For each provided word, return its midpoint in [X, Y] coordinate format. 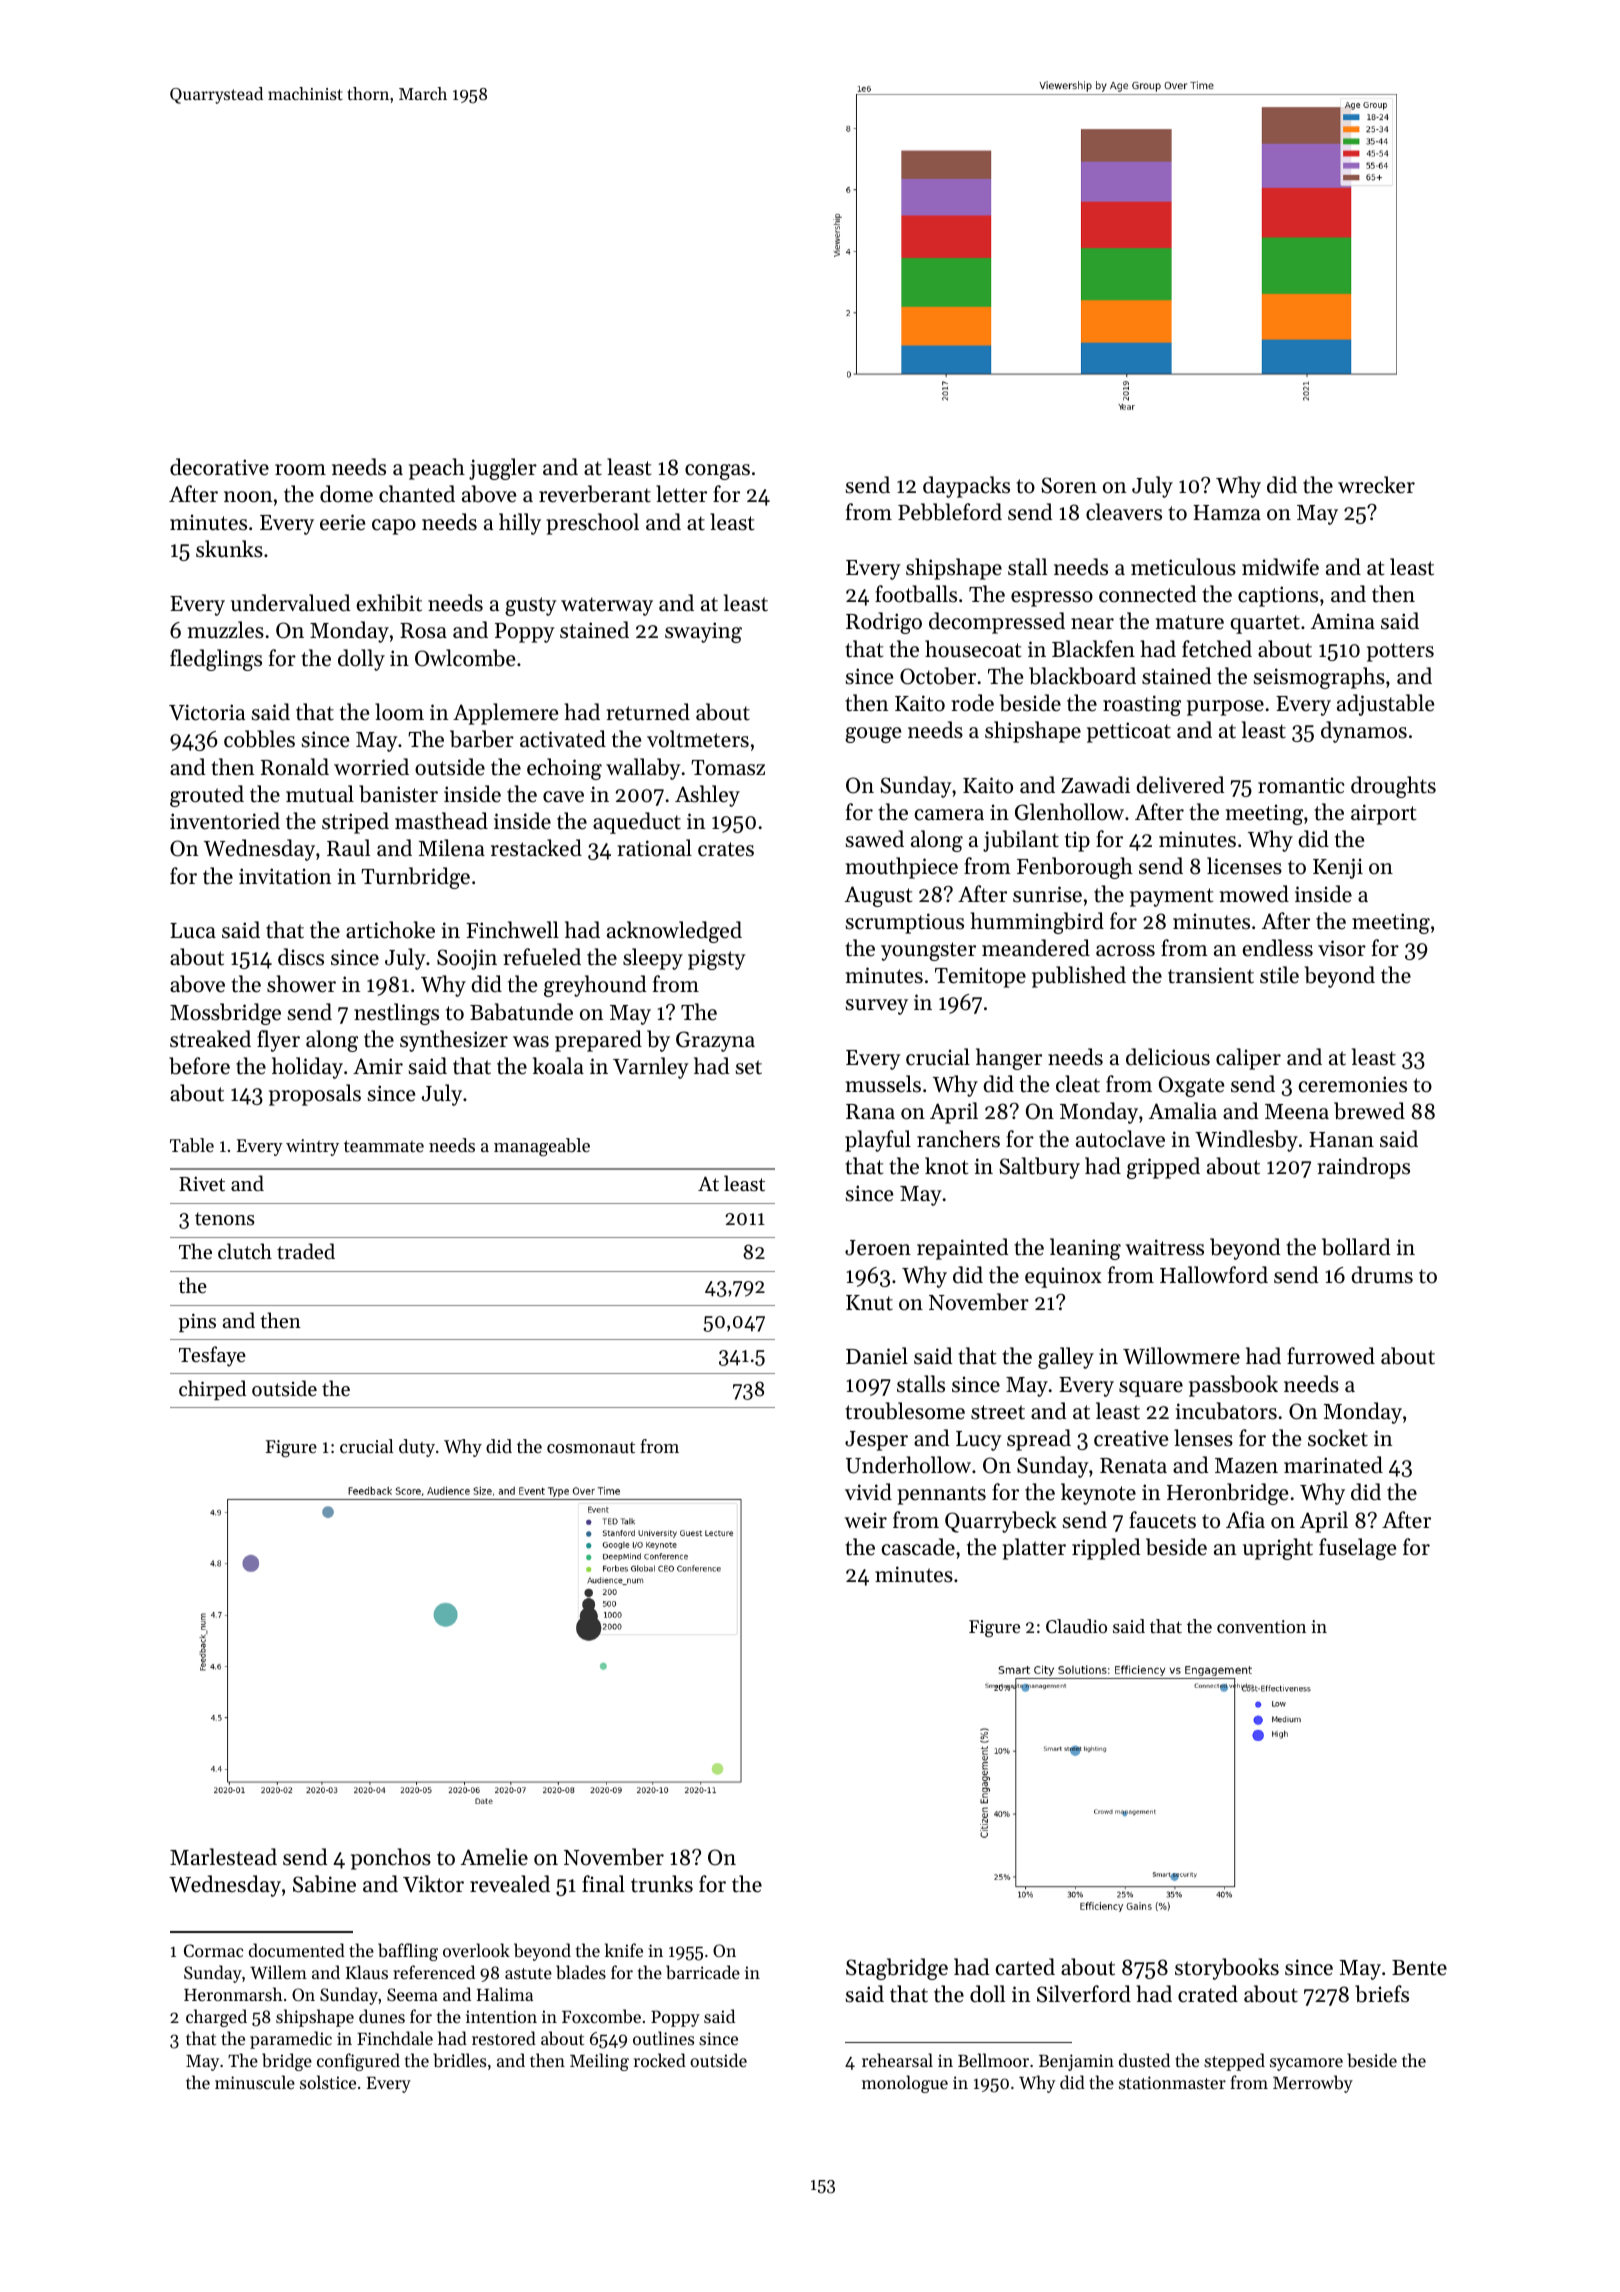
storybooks [1227, 1969]
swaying [703, 632]
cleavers [1124, 512]
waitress [1165, 1247]
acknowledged [674, 932]
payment [1171, 897]
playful [878, 1141]
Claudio [1076, 1626]
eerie [342, 522]
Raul [348, 848]
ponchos [391, 1859]
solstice [328, 2082]
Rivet [202, 1184]
